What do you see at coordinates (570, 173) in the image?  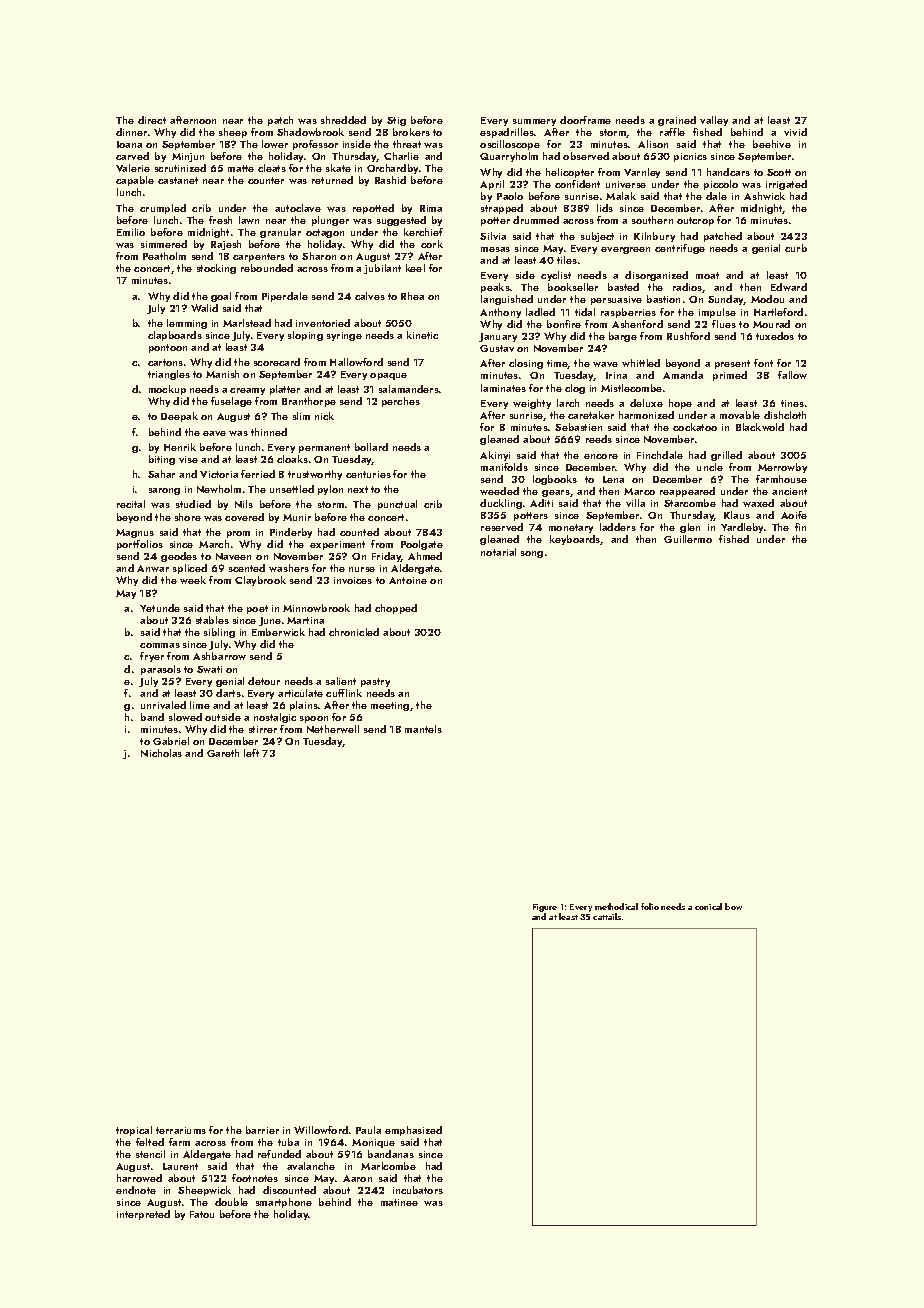 I see `helicopter` at bounding box center [570, 173].
